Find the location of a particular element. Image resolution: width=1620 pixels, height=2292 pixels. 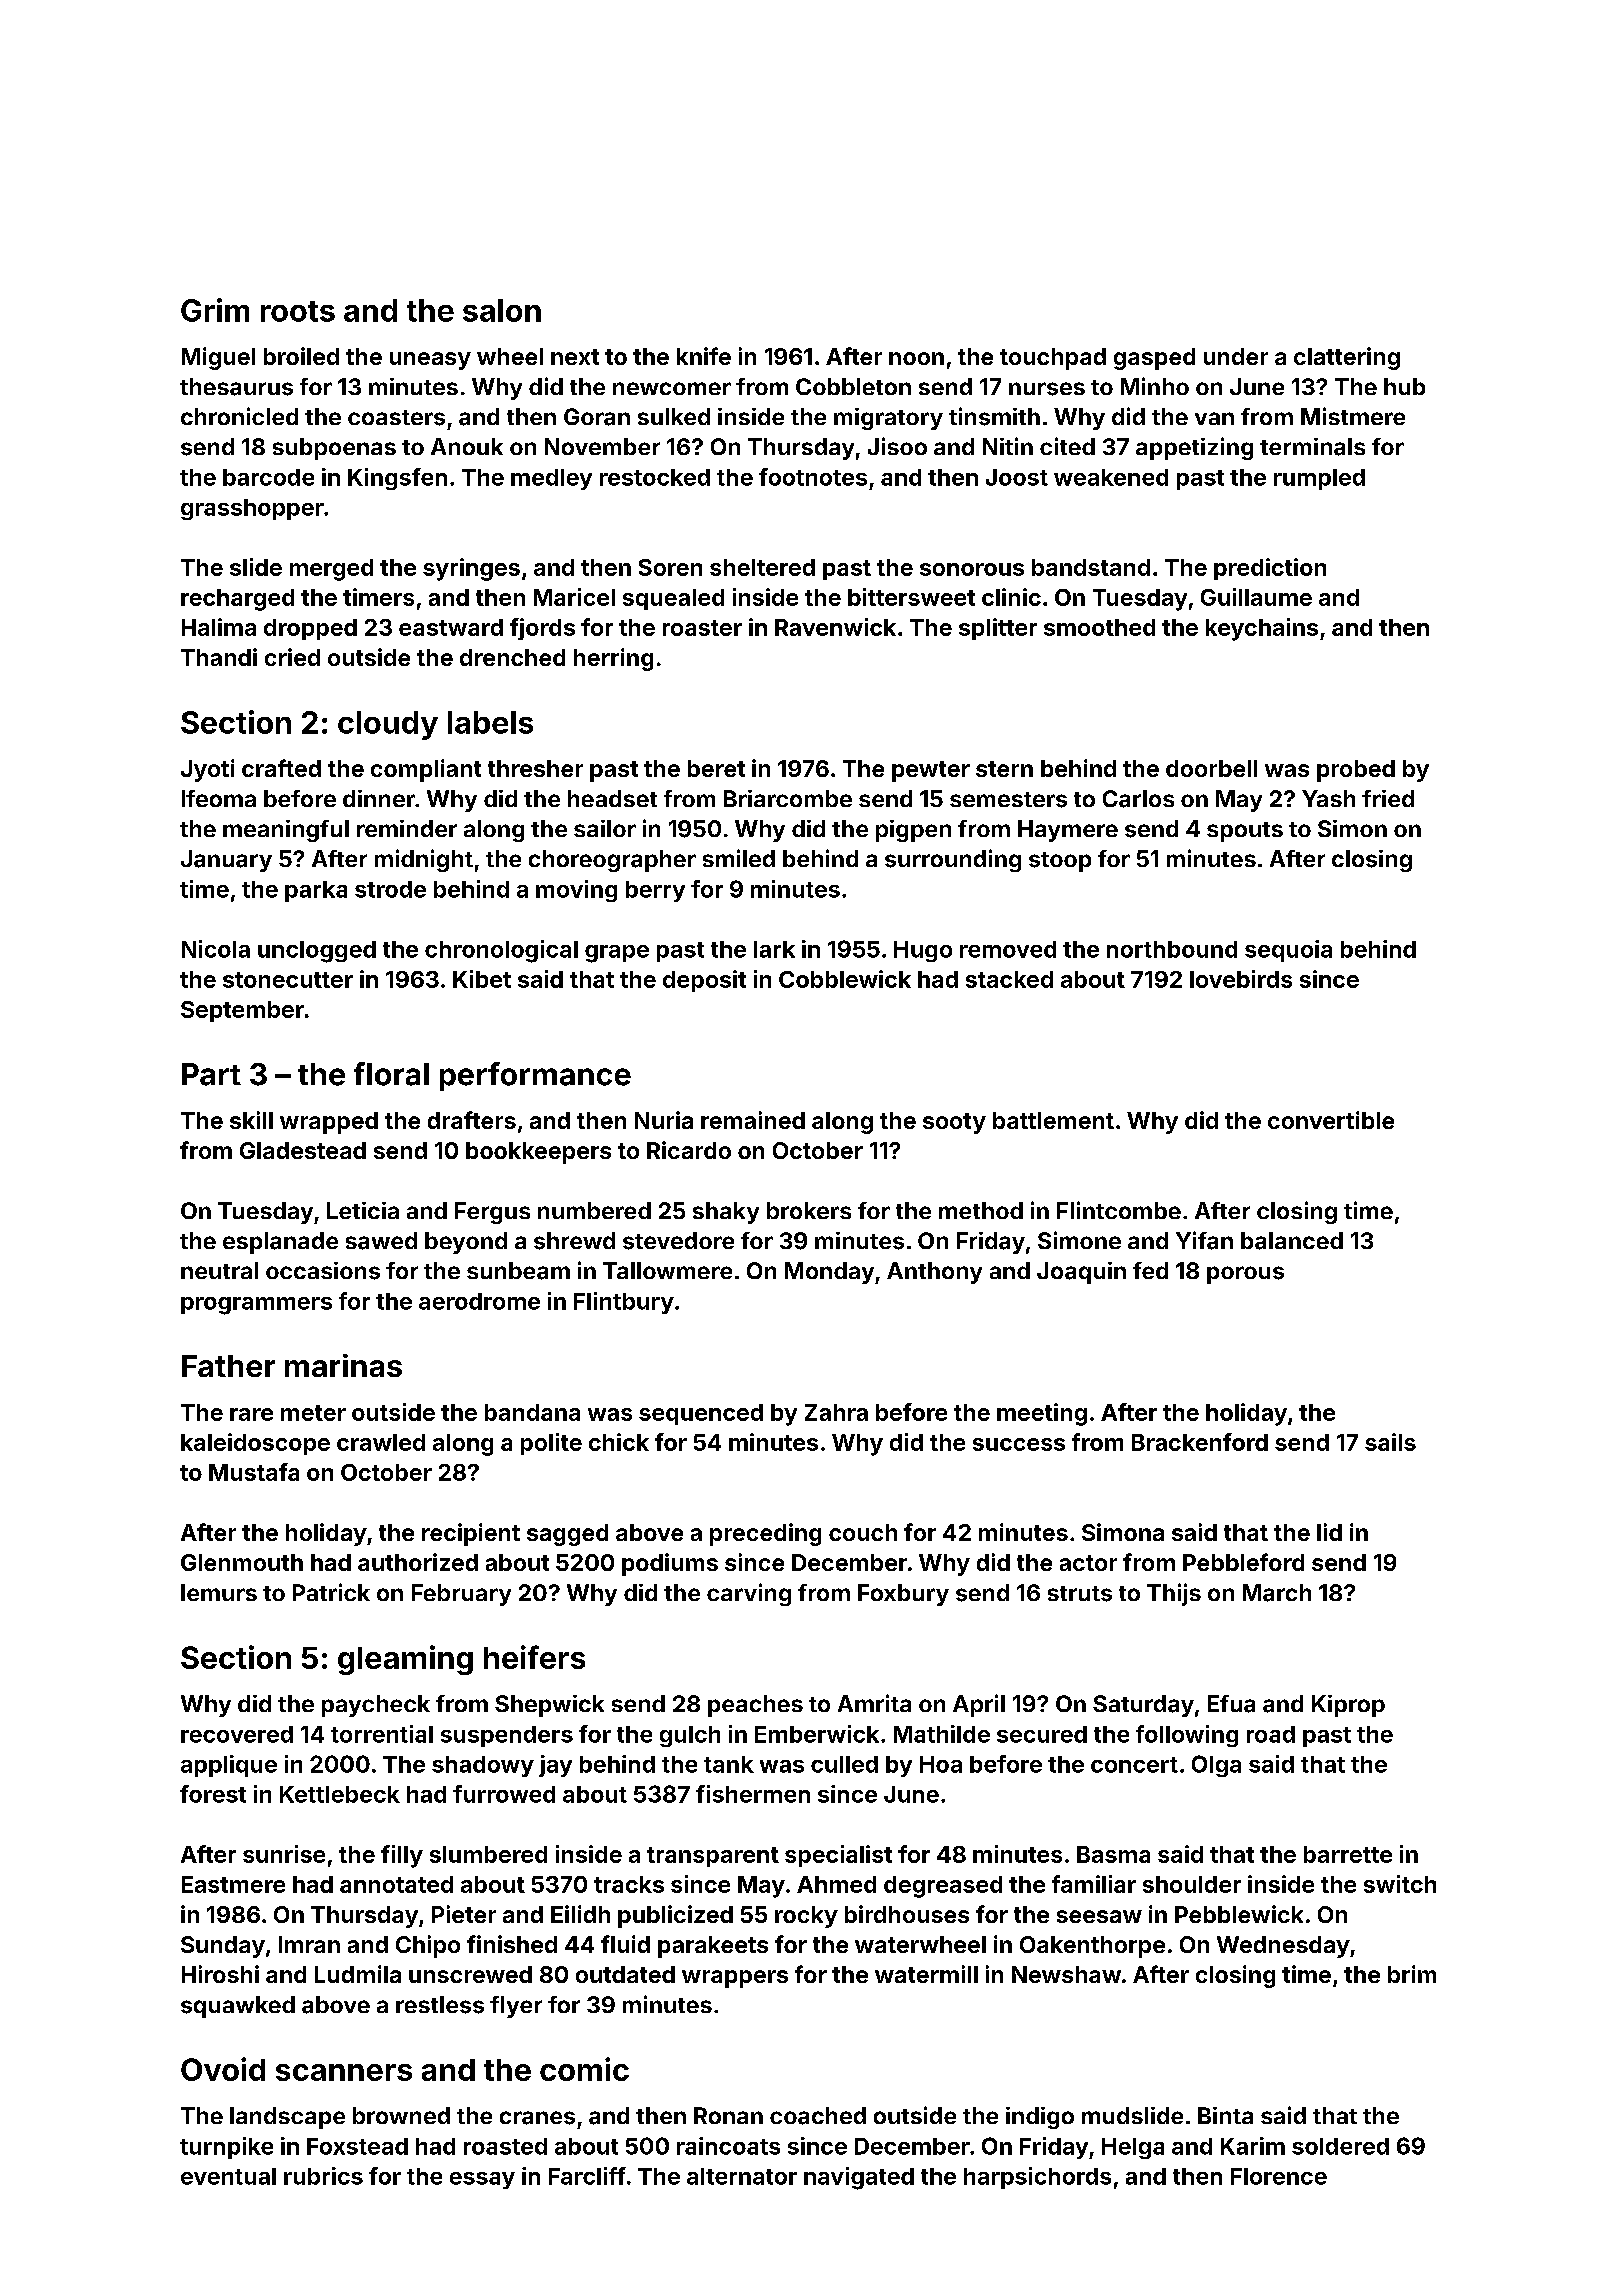

Basma is located at coordinates (1113, 1854).
